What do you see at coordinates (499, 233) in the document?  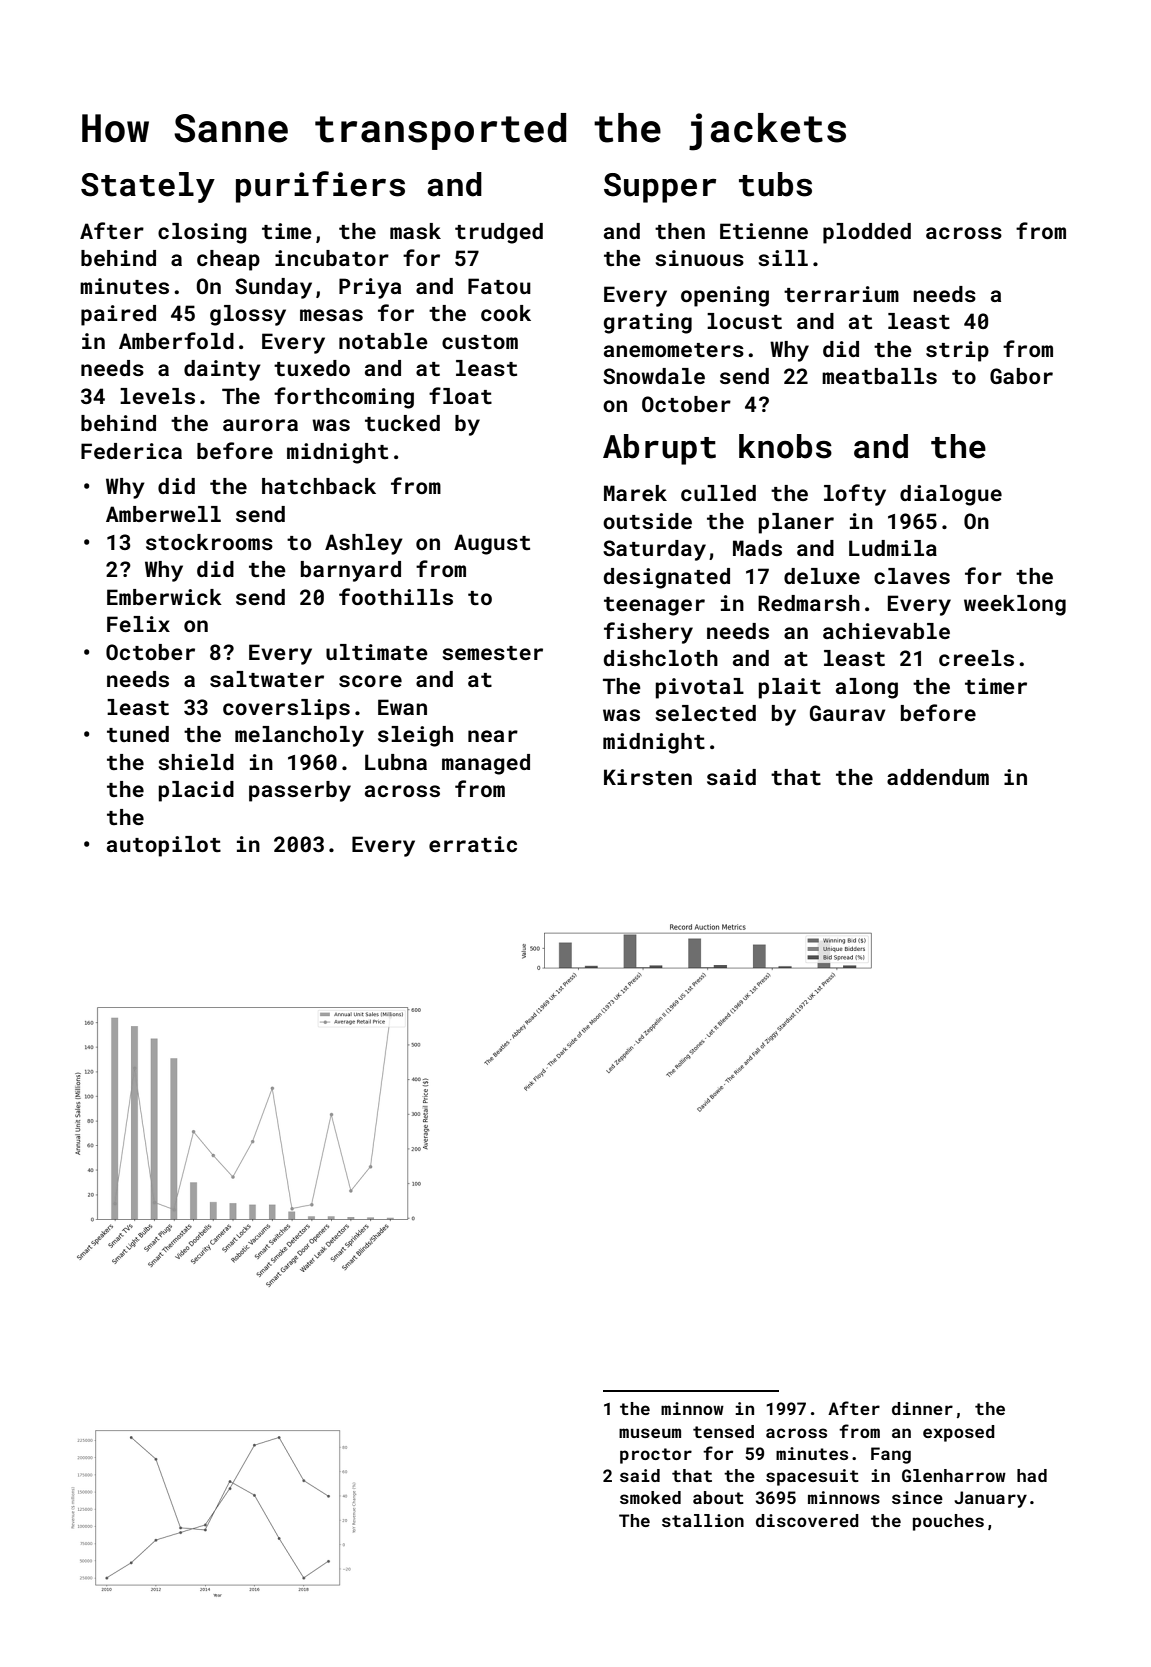 I see `trudged` at bounding box center [499, 233].
